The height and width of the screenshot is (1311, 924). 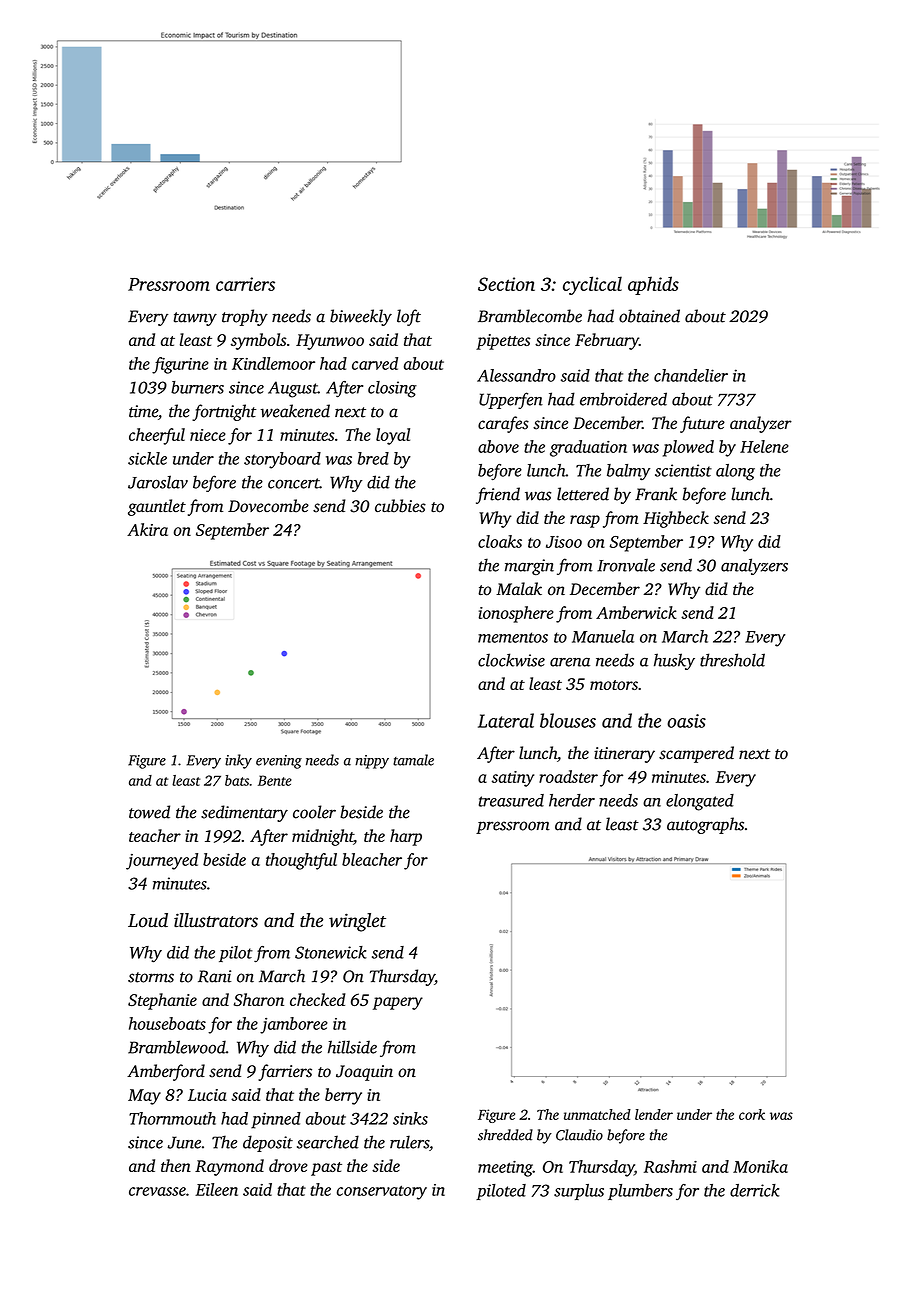 What do you see at coordinates (603, 636) in the screenshot?
I see `Manuela` at bounding box center [603, 636].
